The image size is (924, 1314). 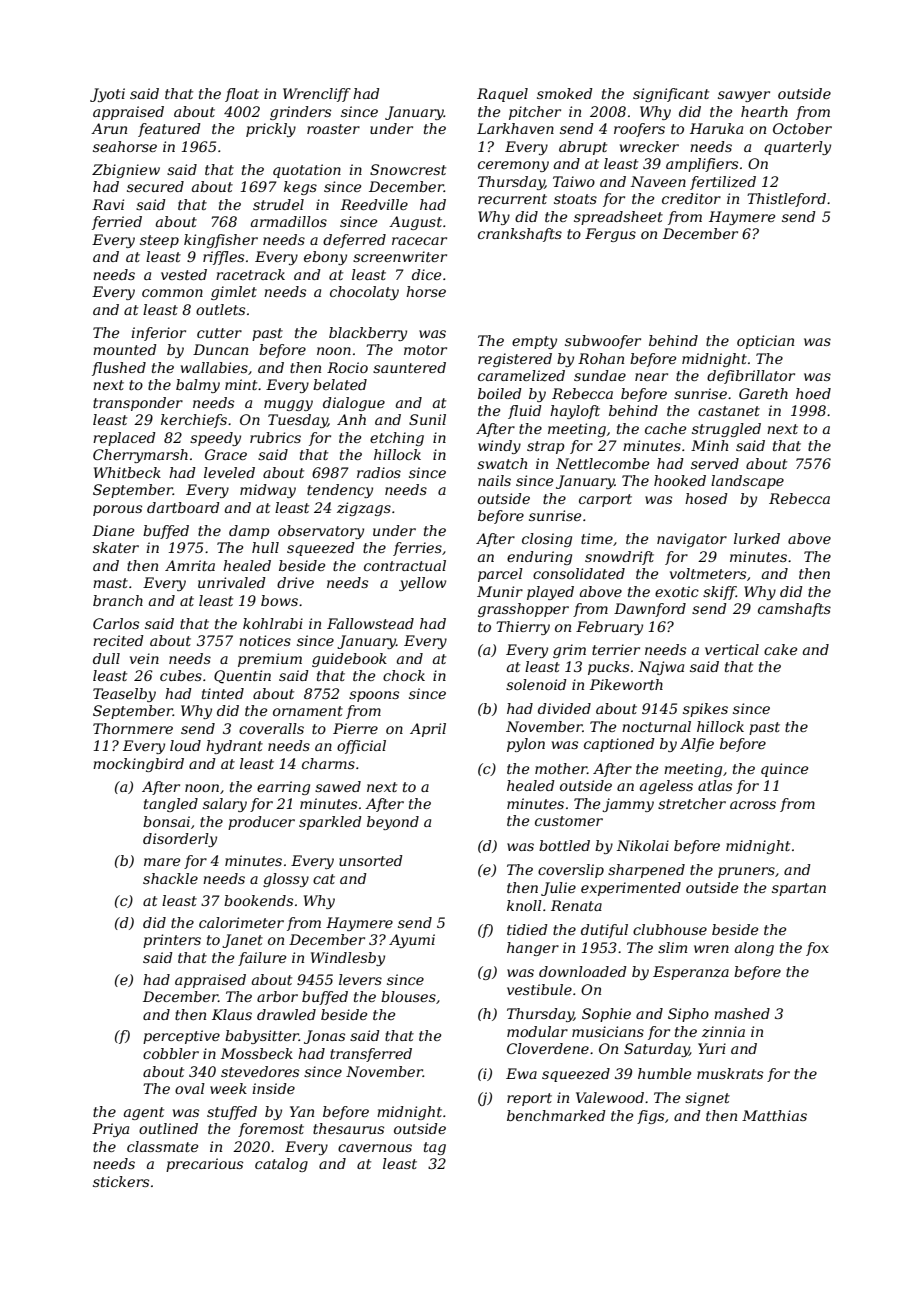 What do you see at coordinates (107, 95) in the document?
I see `Jyoti` at bounding box center [107, 95].
